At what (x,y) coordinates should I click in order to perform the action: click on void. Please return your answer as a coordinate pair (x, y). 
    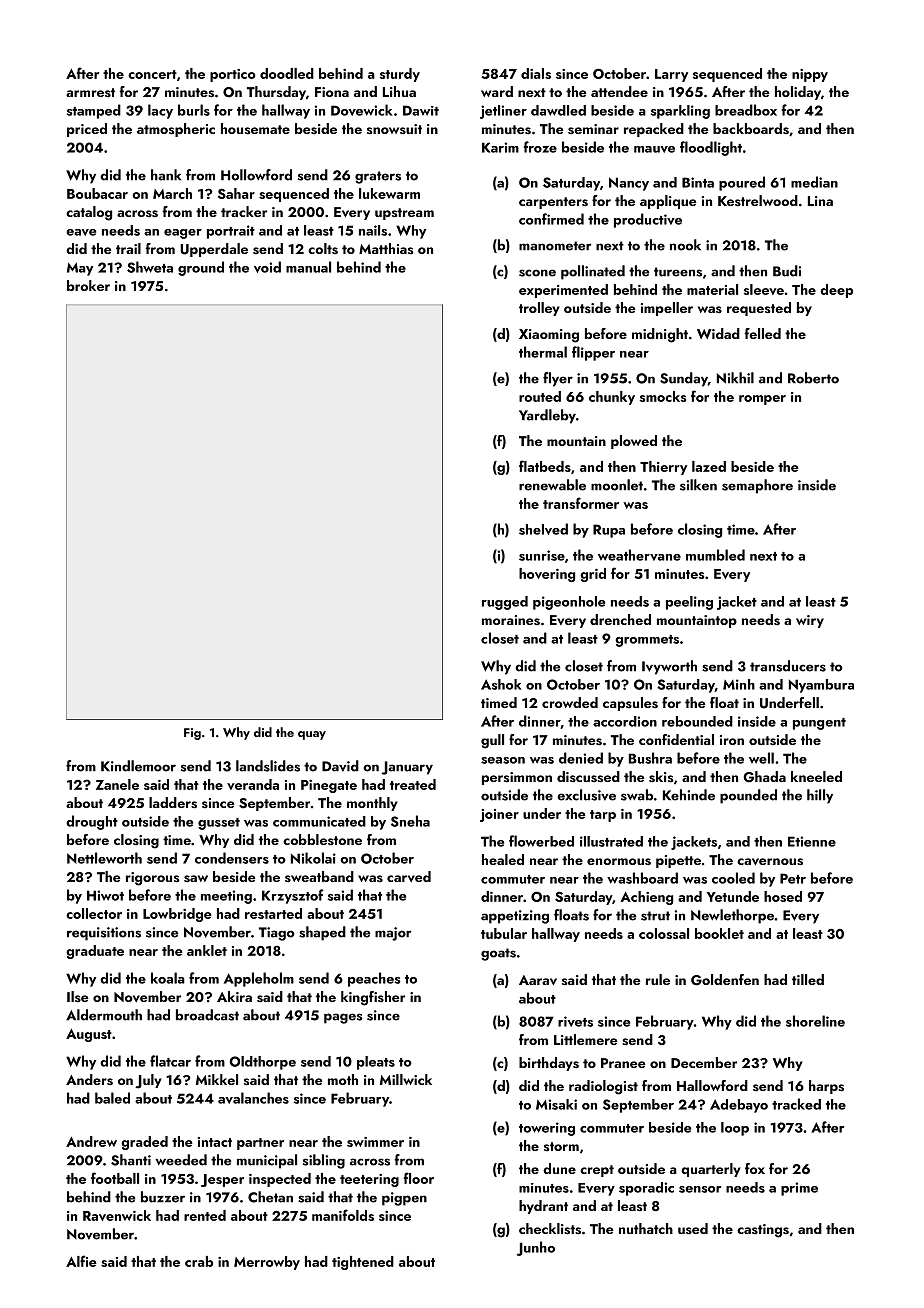
    Looking at the image, I should click on (267, 267).
